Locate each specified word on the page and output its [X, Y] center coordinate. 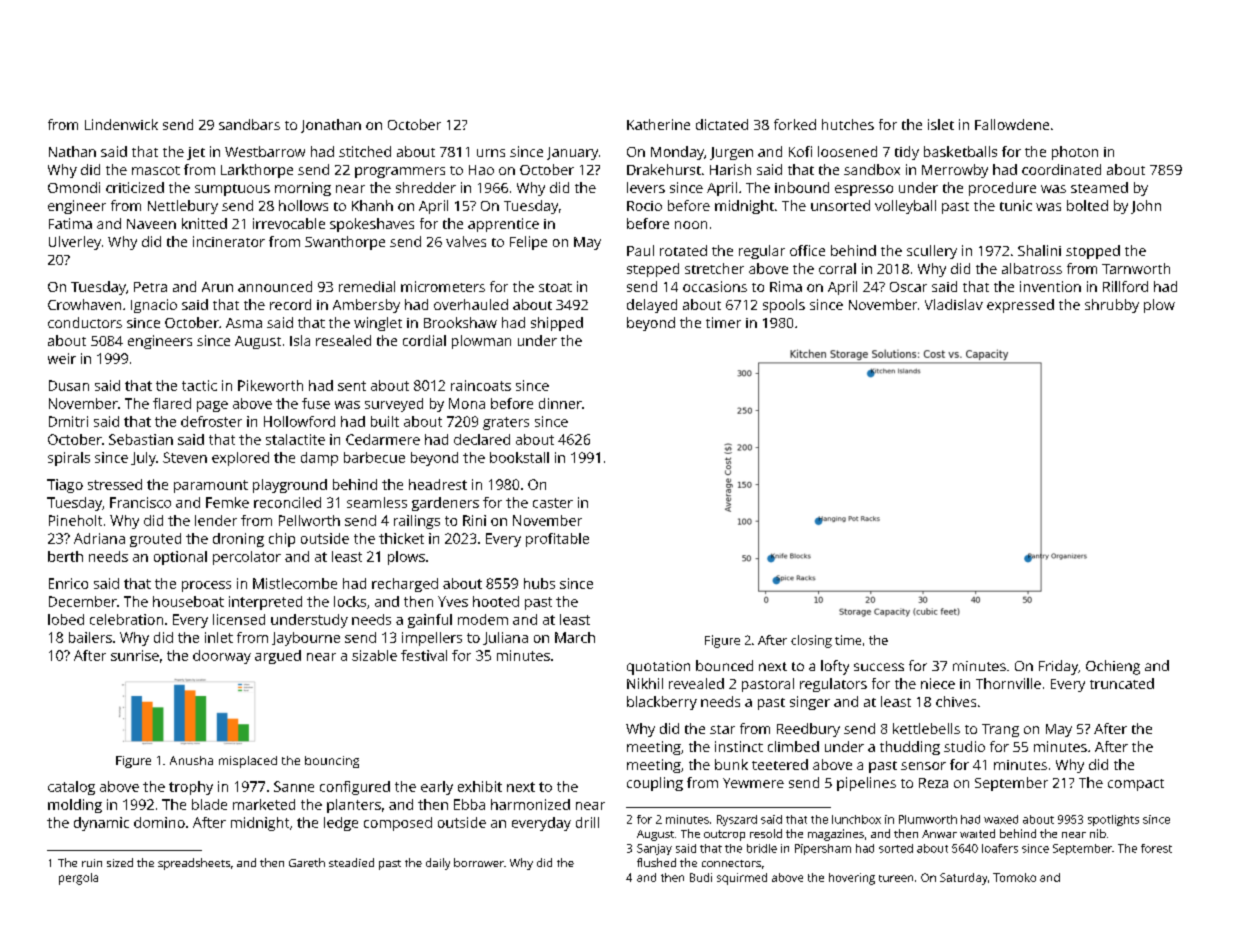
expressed [1020, 306]
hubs [539, 583]
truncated [1122, 683]
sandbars [249, 124]
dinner [560, 403]
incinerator [229, 241]
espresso [864, 190]
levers [646, 187]
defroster [211, 421]
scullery [932, 252]
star [722, 729]
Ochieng [1113, 667]
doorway [222, 657]
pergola [78, 879]
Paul [640, 250]
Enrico [68, 583]
